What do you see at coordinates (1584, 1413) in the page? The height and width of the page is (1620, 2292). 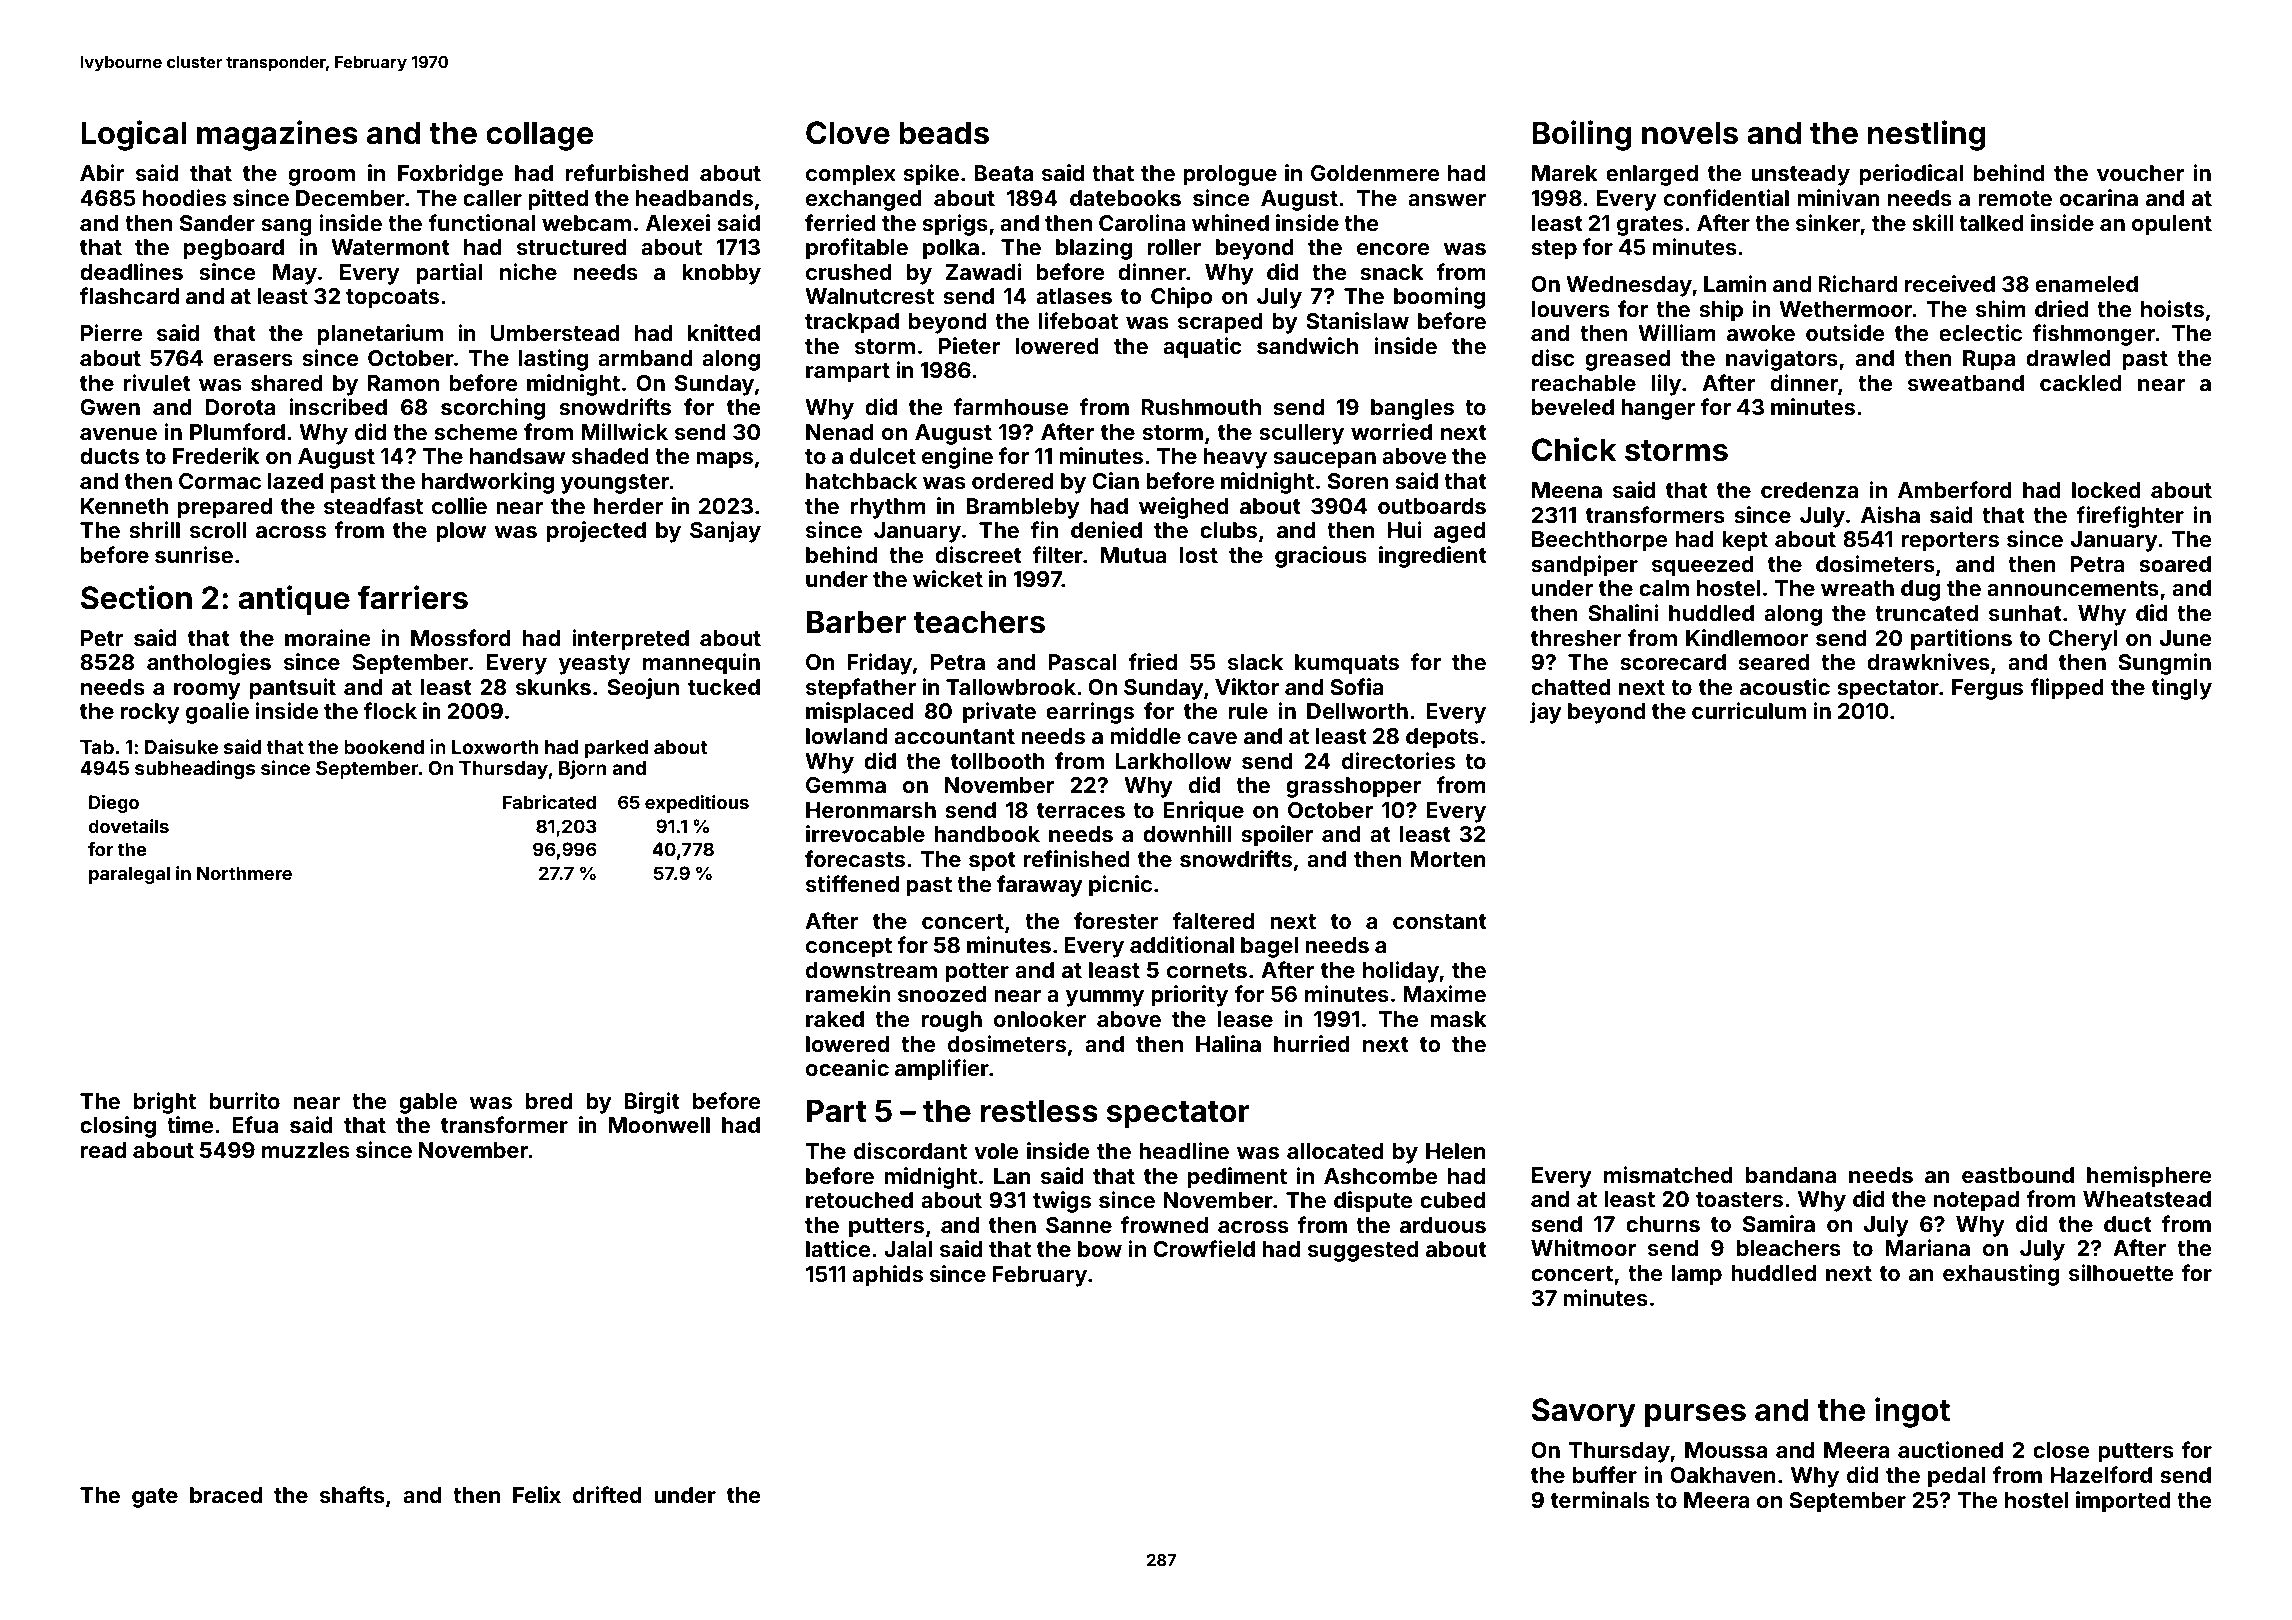 I see `Savory` at bounding box center [1584, 1413].
